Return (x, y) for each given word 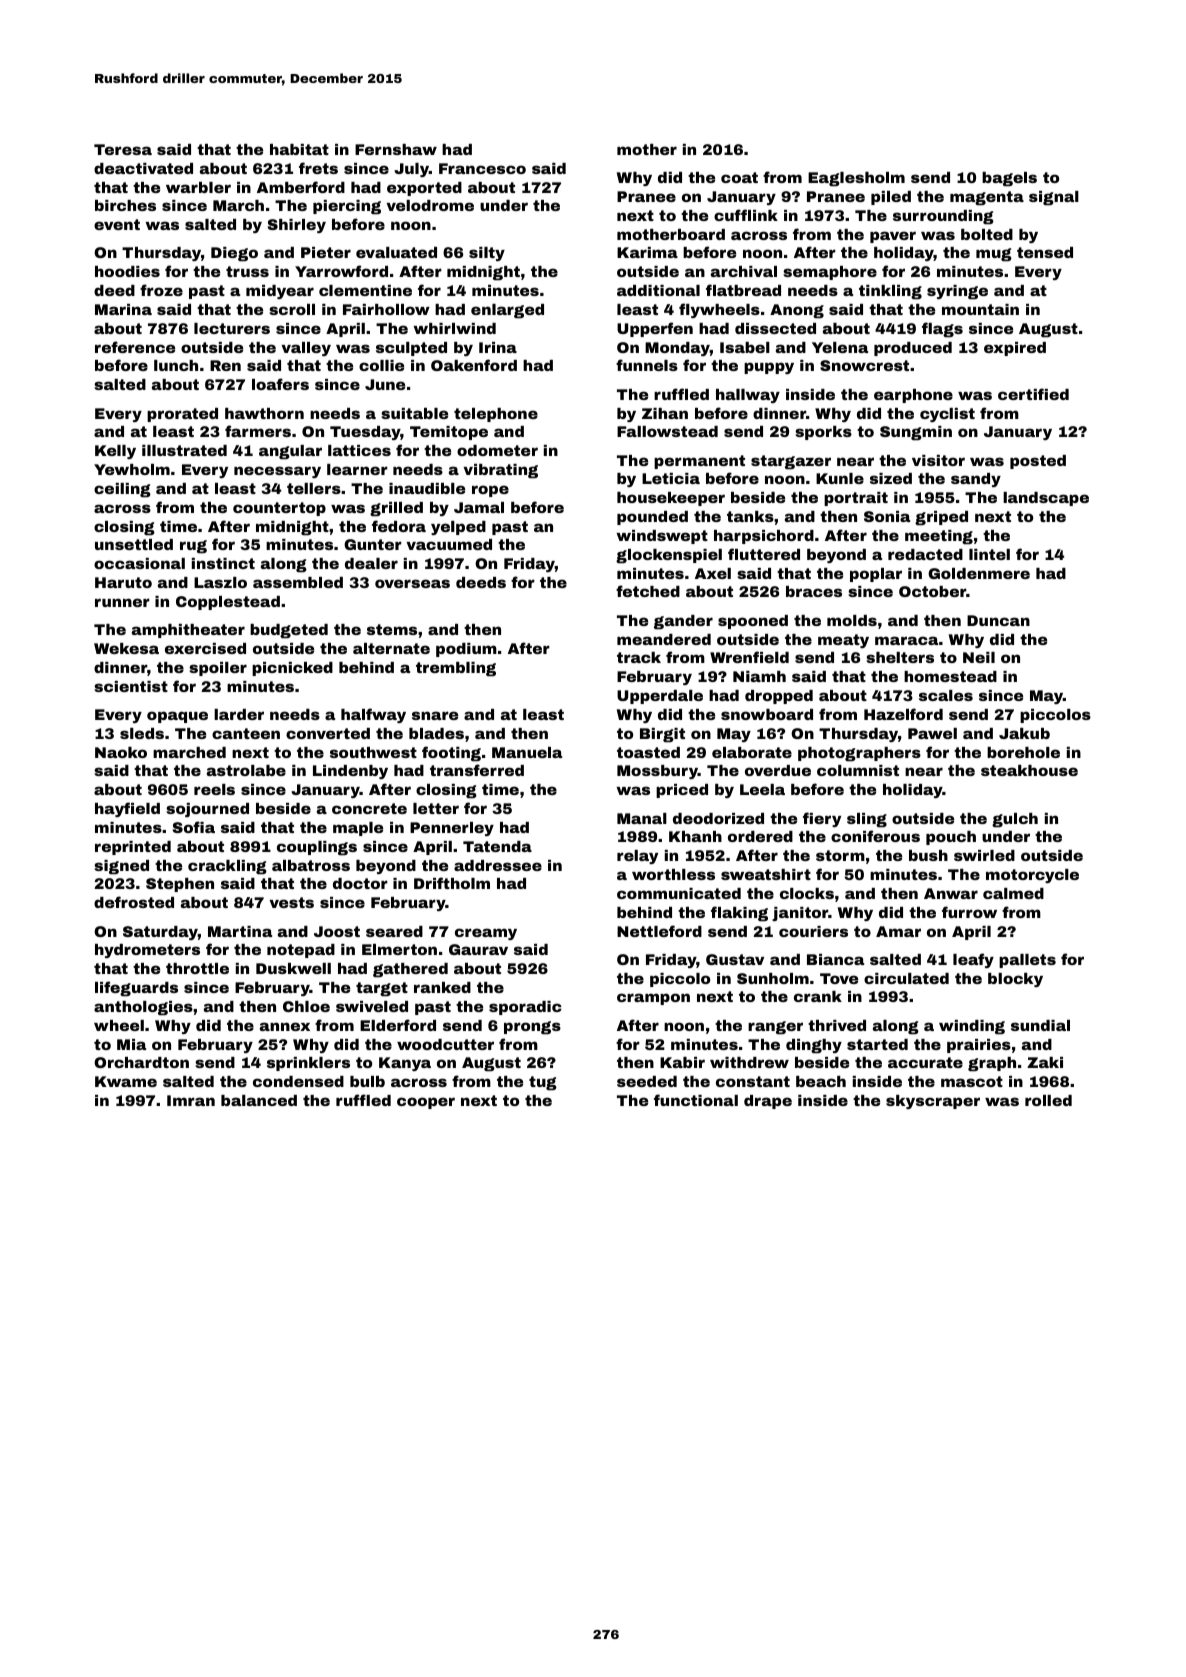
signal (1054, 198)
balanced (259, 1100)
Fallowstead (667, 431)
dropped (779, 697)
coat (739, 177)
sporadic (525, 1008)
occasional (139, 563)
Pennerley (452, 829)
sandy (976, 480)
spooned (753, 622)
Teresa (123, 149)
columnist (858, 770)
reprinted (133, 848)
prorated (182, 415)
